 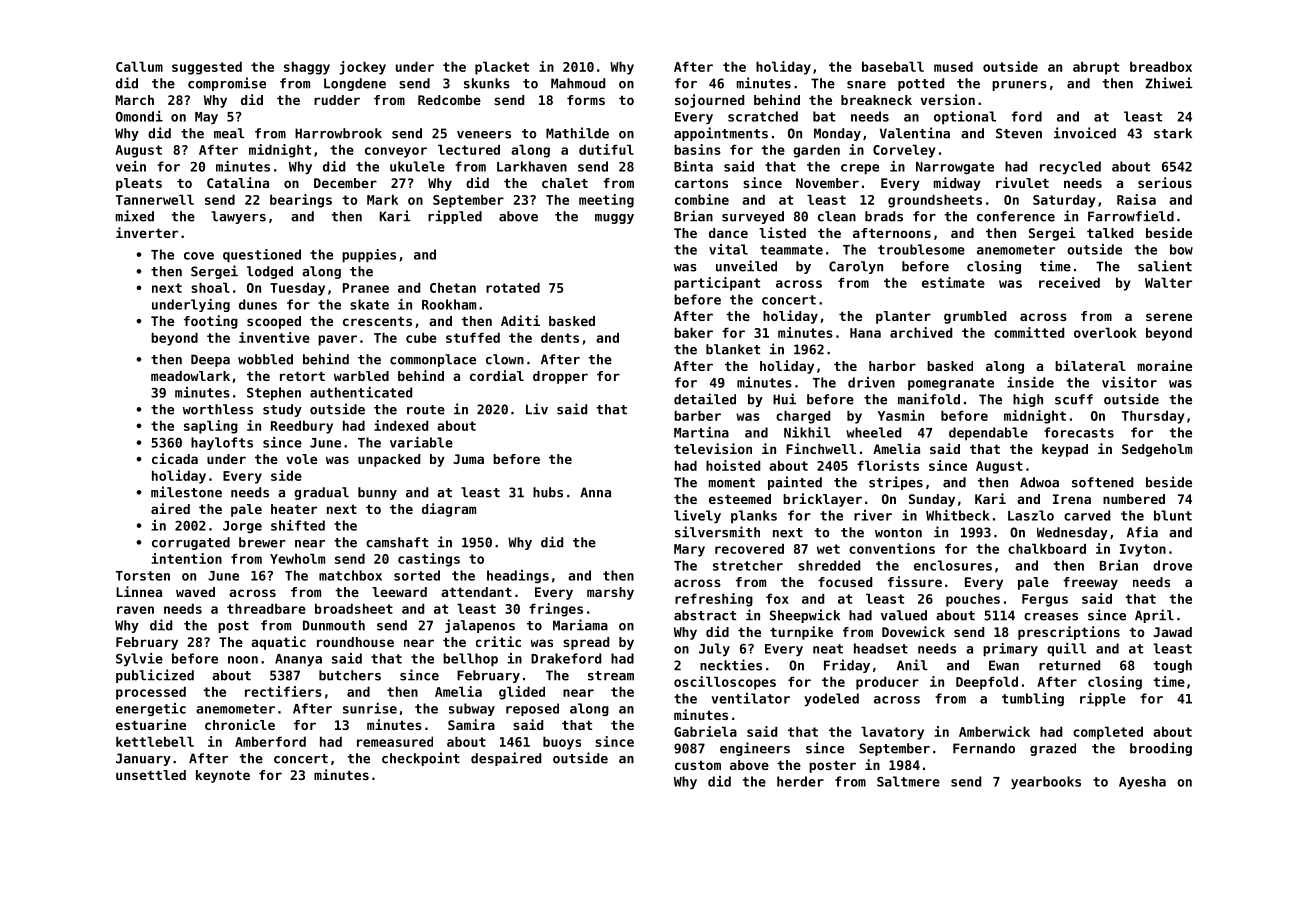 What do you see at coordinates (1169, 83) in the screenshot?
I see `Zhiwei` at bounding box center [1169, 83].
